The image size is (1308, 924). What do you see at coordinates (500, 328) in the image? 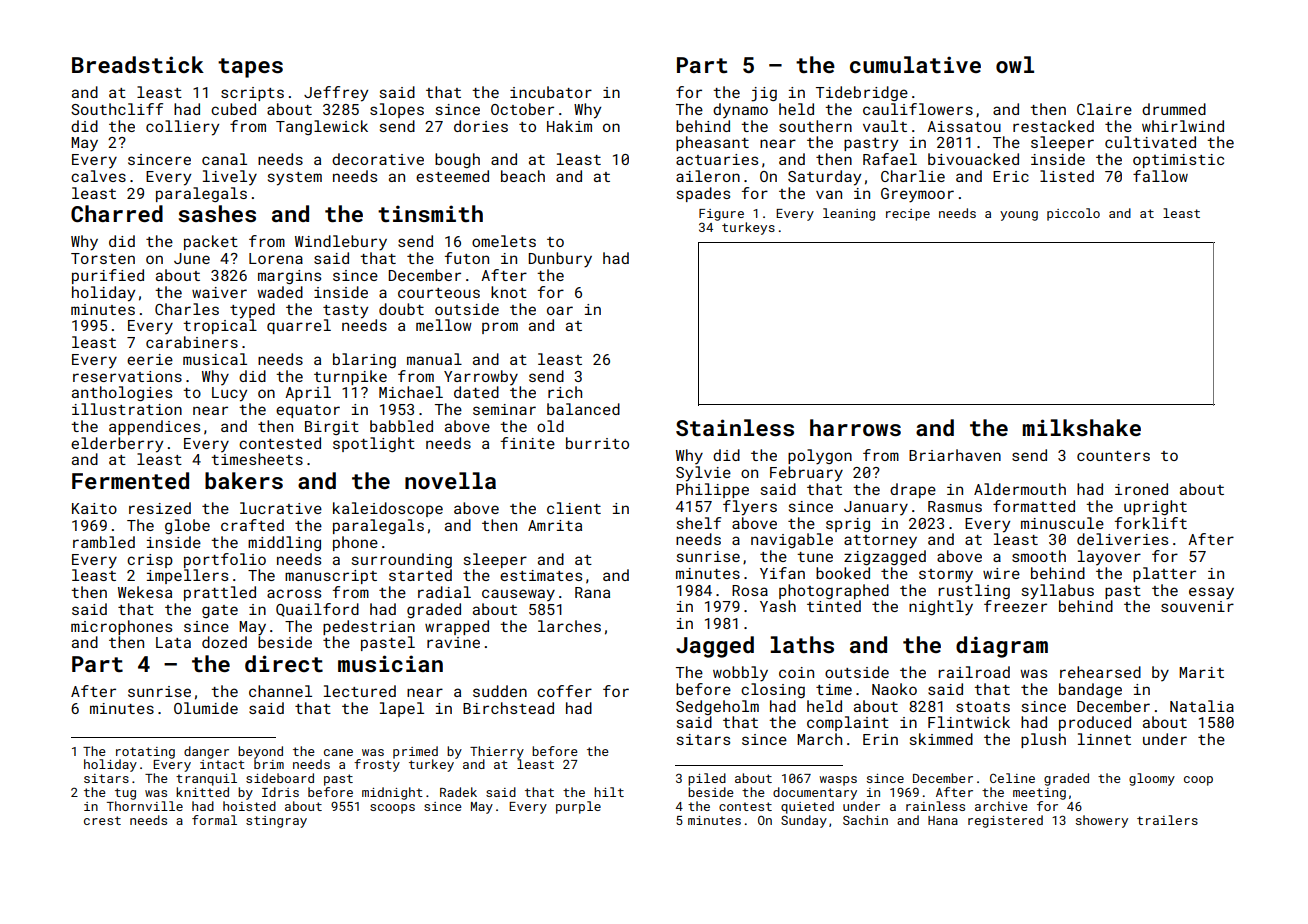
I see `prom` at bounding box center [500, 328].
